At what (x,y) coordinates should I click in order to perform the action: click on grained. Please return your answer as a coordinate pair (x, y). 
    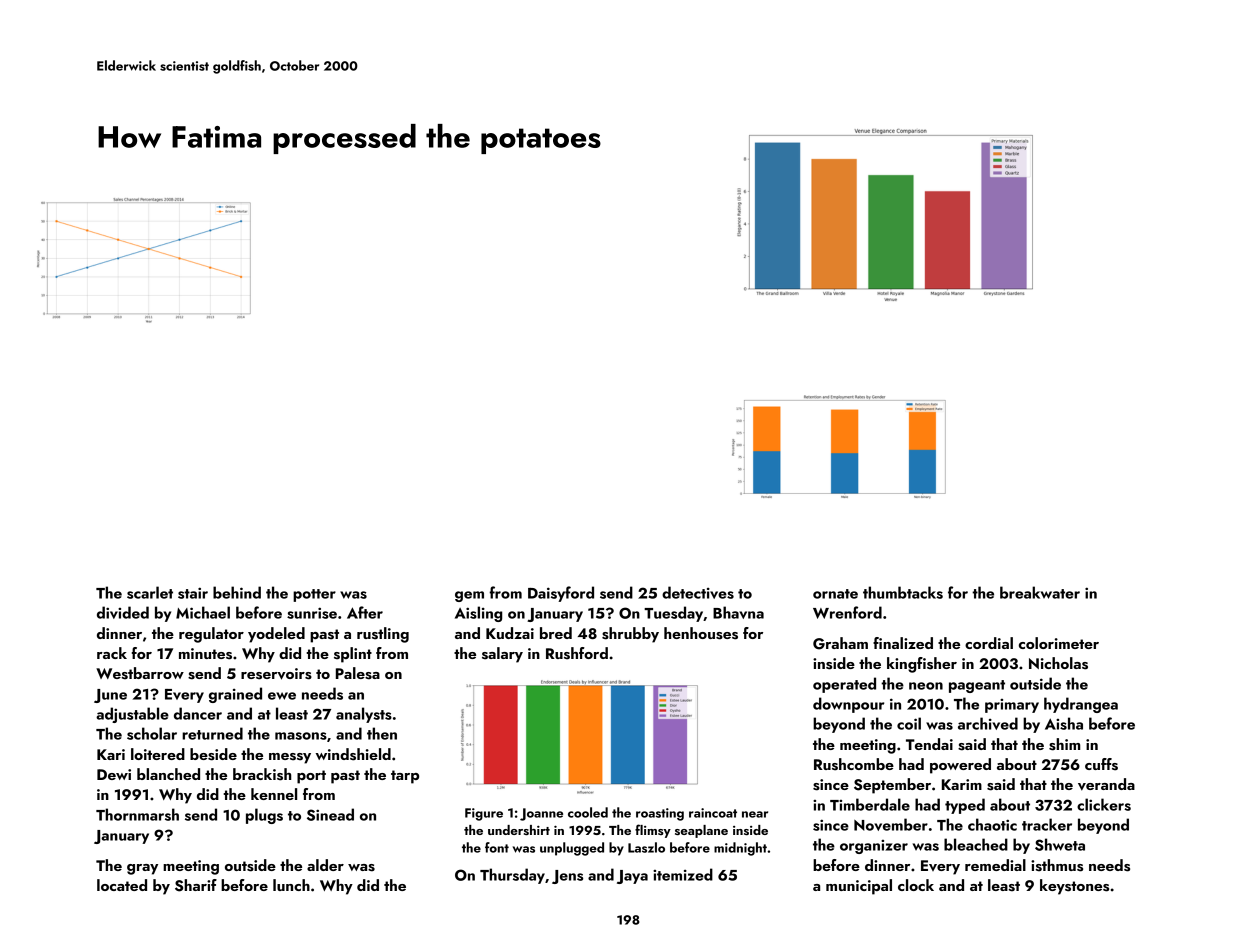
    Looking at the image, I should click on (235, 695).
